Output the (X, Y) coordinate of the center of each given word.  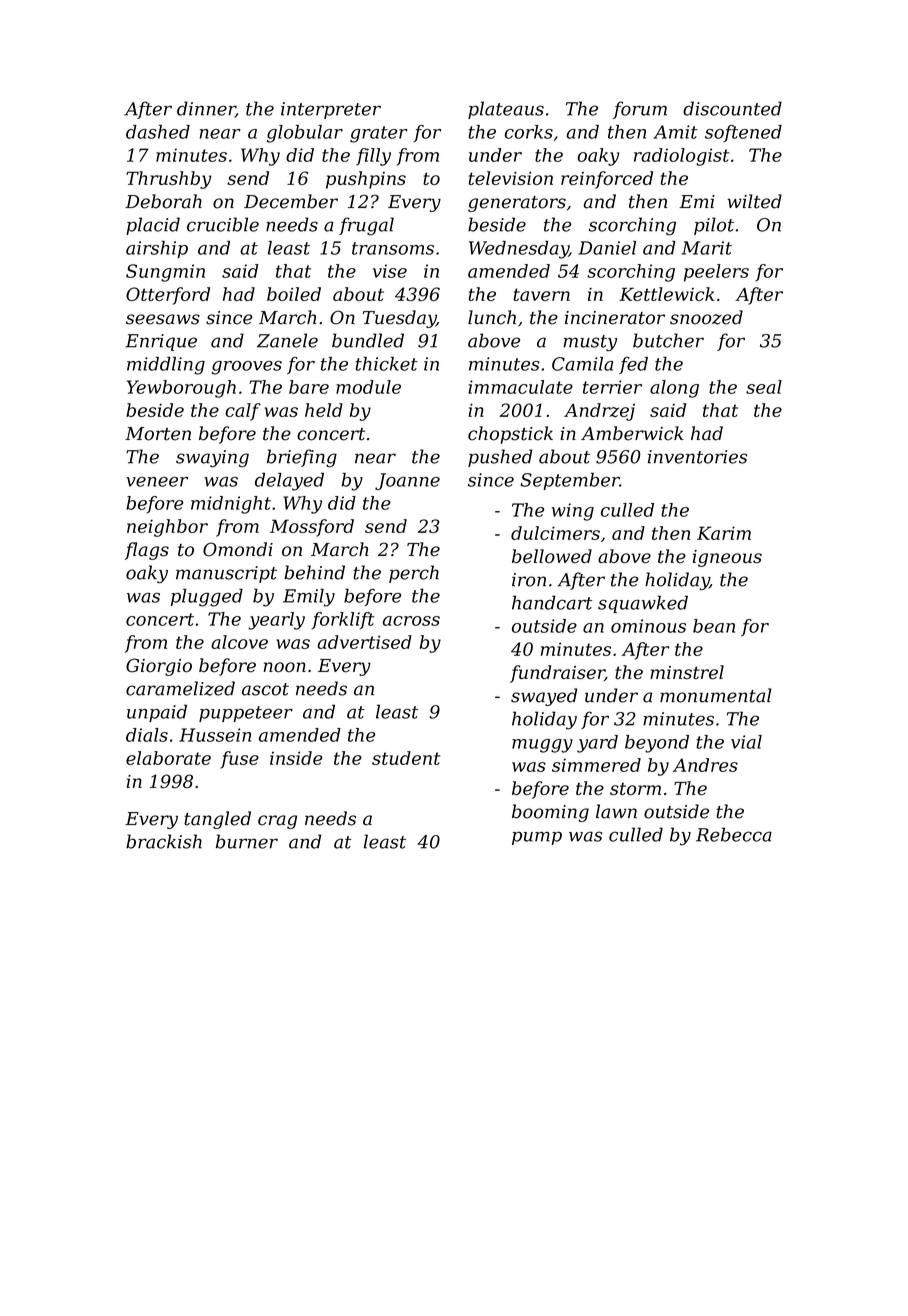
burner (247, 841)
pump (537, 838)
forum (640, 110)
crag (277, 822)
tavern (542, 294)
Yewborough (181, 389)
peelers (716, 273)
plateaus (506, 110)
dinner (206, 109)
